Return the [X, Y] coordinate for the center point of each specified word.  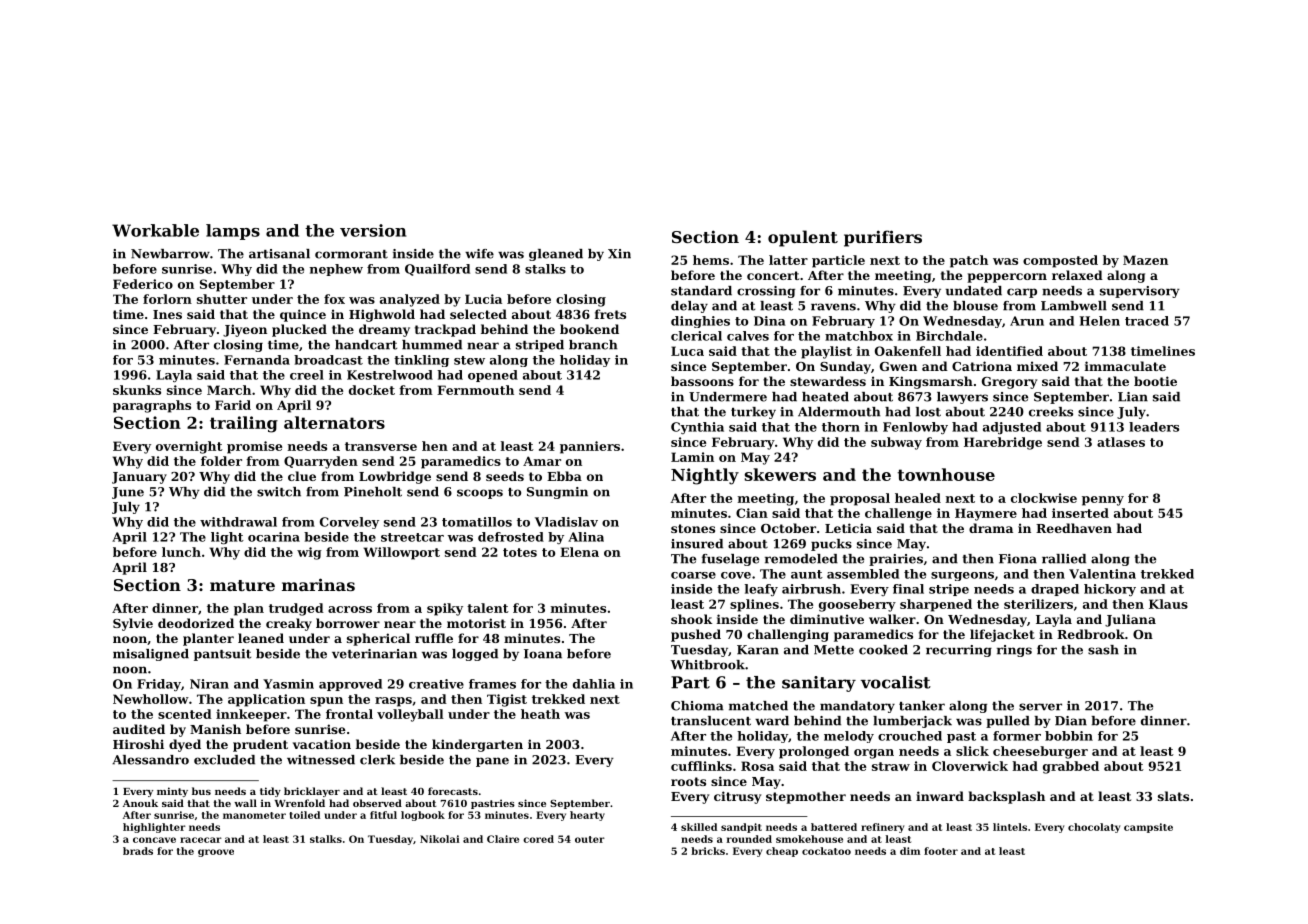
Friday [159, 685]
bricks [708, 851]
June [128, 493]
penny [1103, 501]
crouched [910, 736]
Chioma [697, 706]
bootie [1155, 381]
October [788, 528]
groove [216, 853]
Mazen [1145, 260]
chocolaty [1094, 828]
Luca [687, 351]
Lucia [483, 299]
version [373, 230]
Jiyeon [245, 330]
